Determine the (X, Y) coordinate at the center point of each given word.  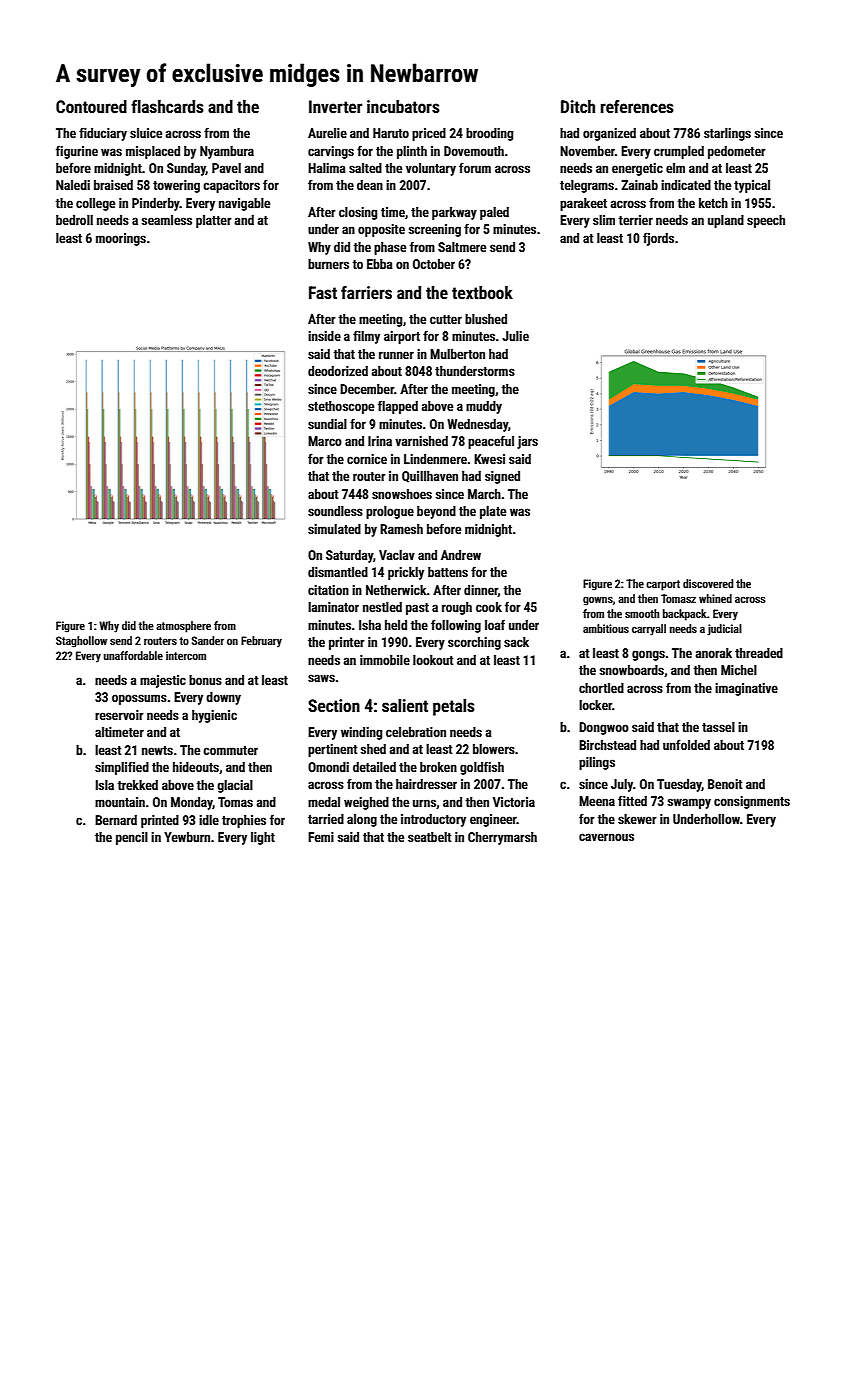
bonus (205, 680)
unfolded (686, 744)
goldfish (482, 768)
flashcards (167, 106)
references (637, 106)
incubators (403, 106)
